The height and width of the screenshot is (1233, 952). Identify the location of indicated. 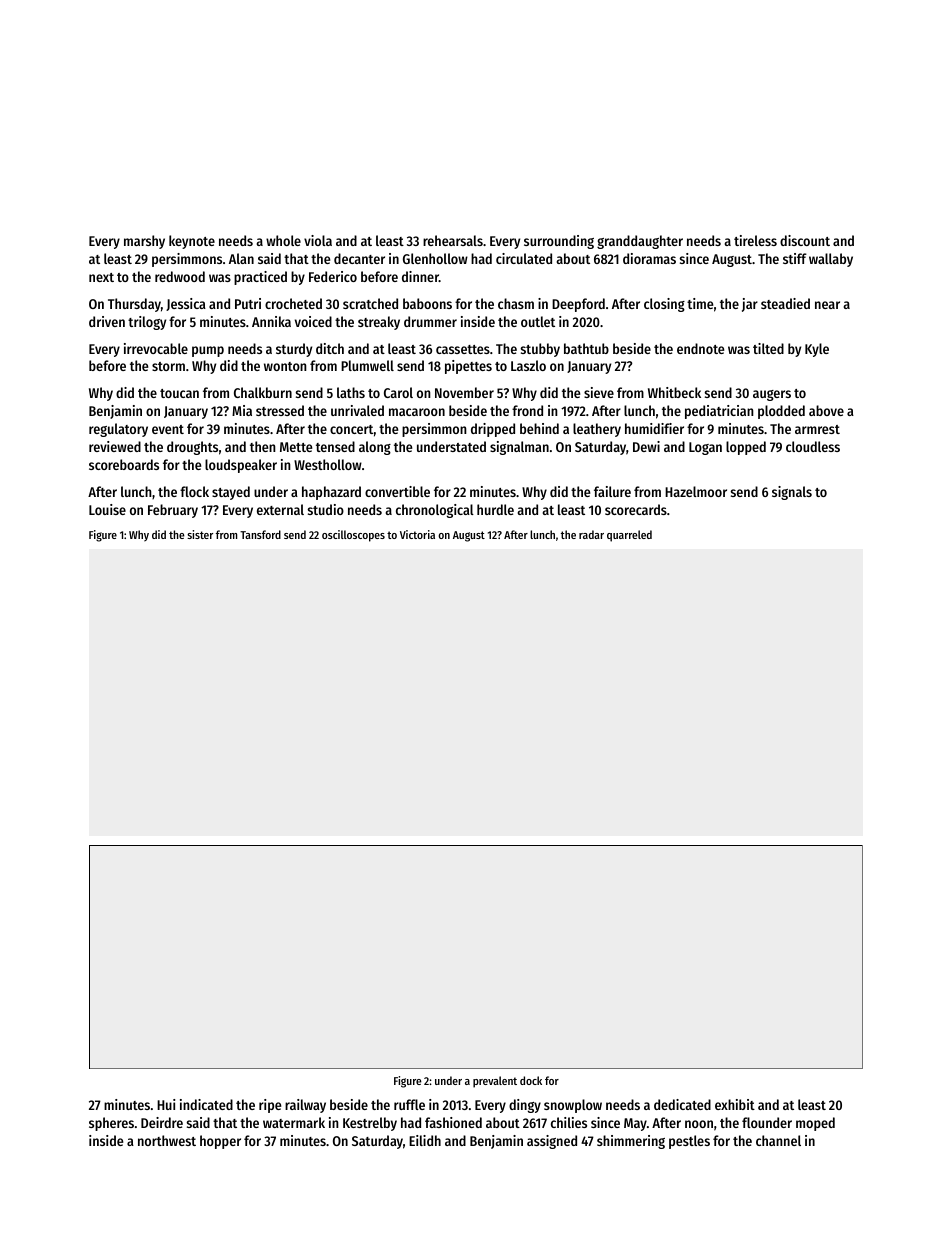
(206, 1104).
